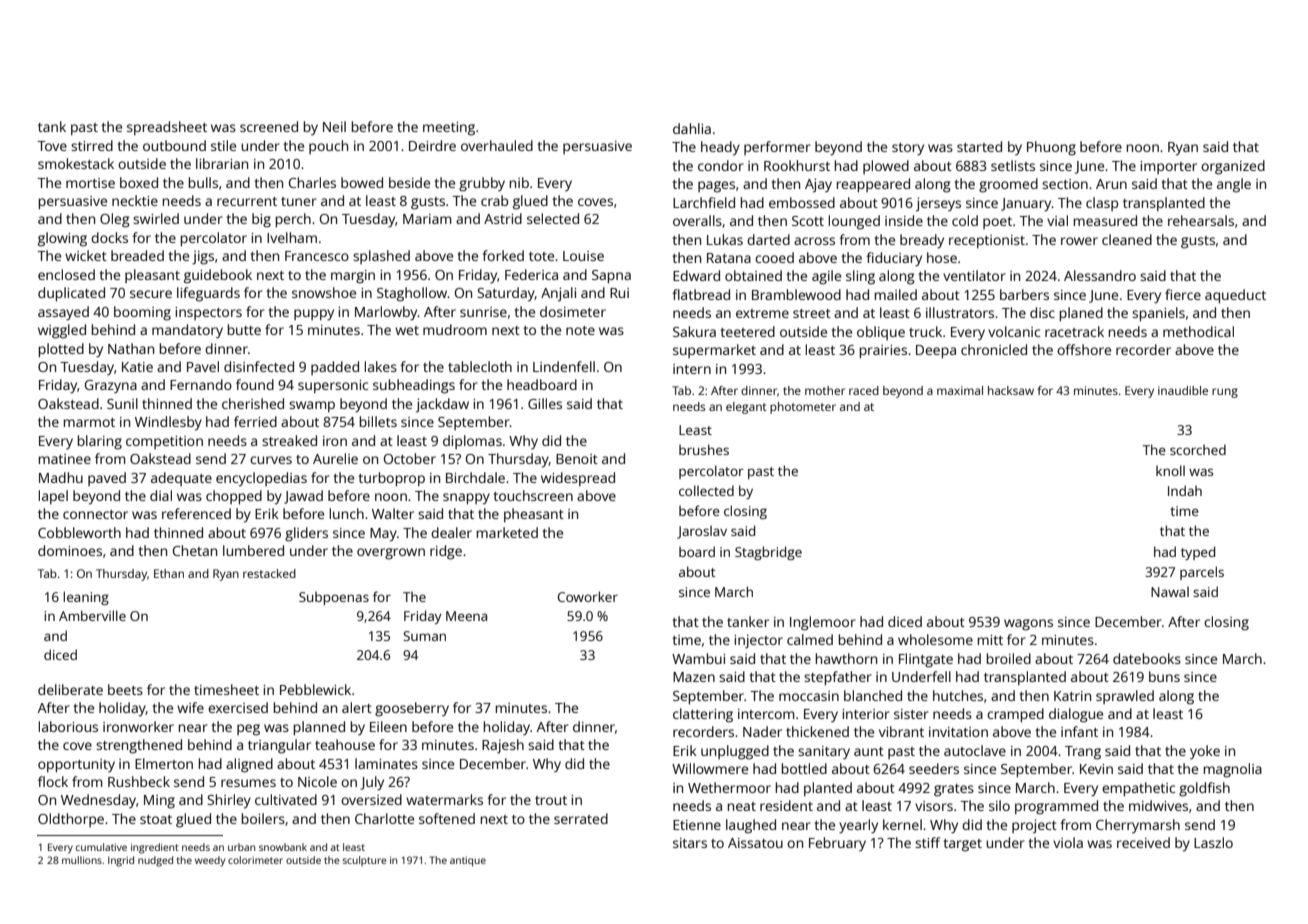  Describe the element at coordinates (611, 277) in the image. I see `Sapna` at that location.
